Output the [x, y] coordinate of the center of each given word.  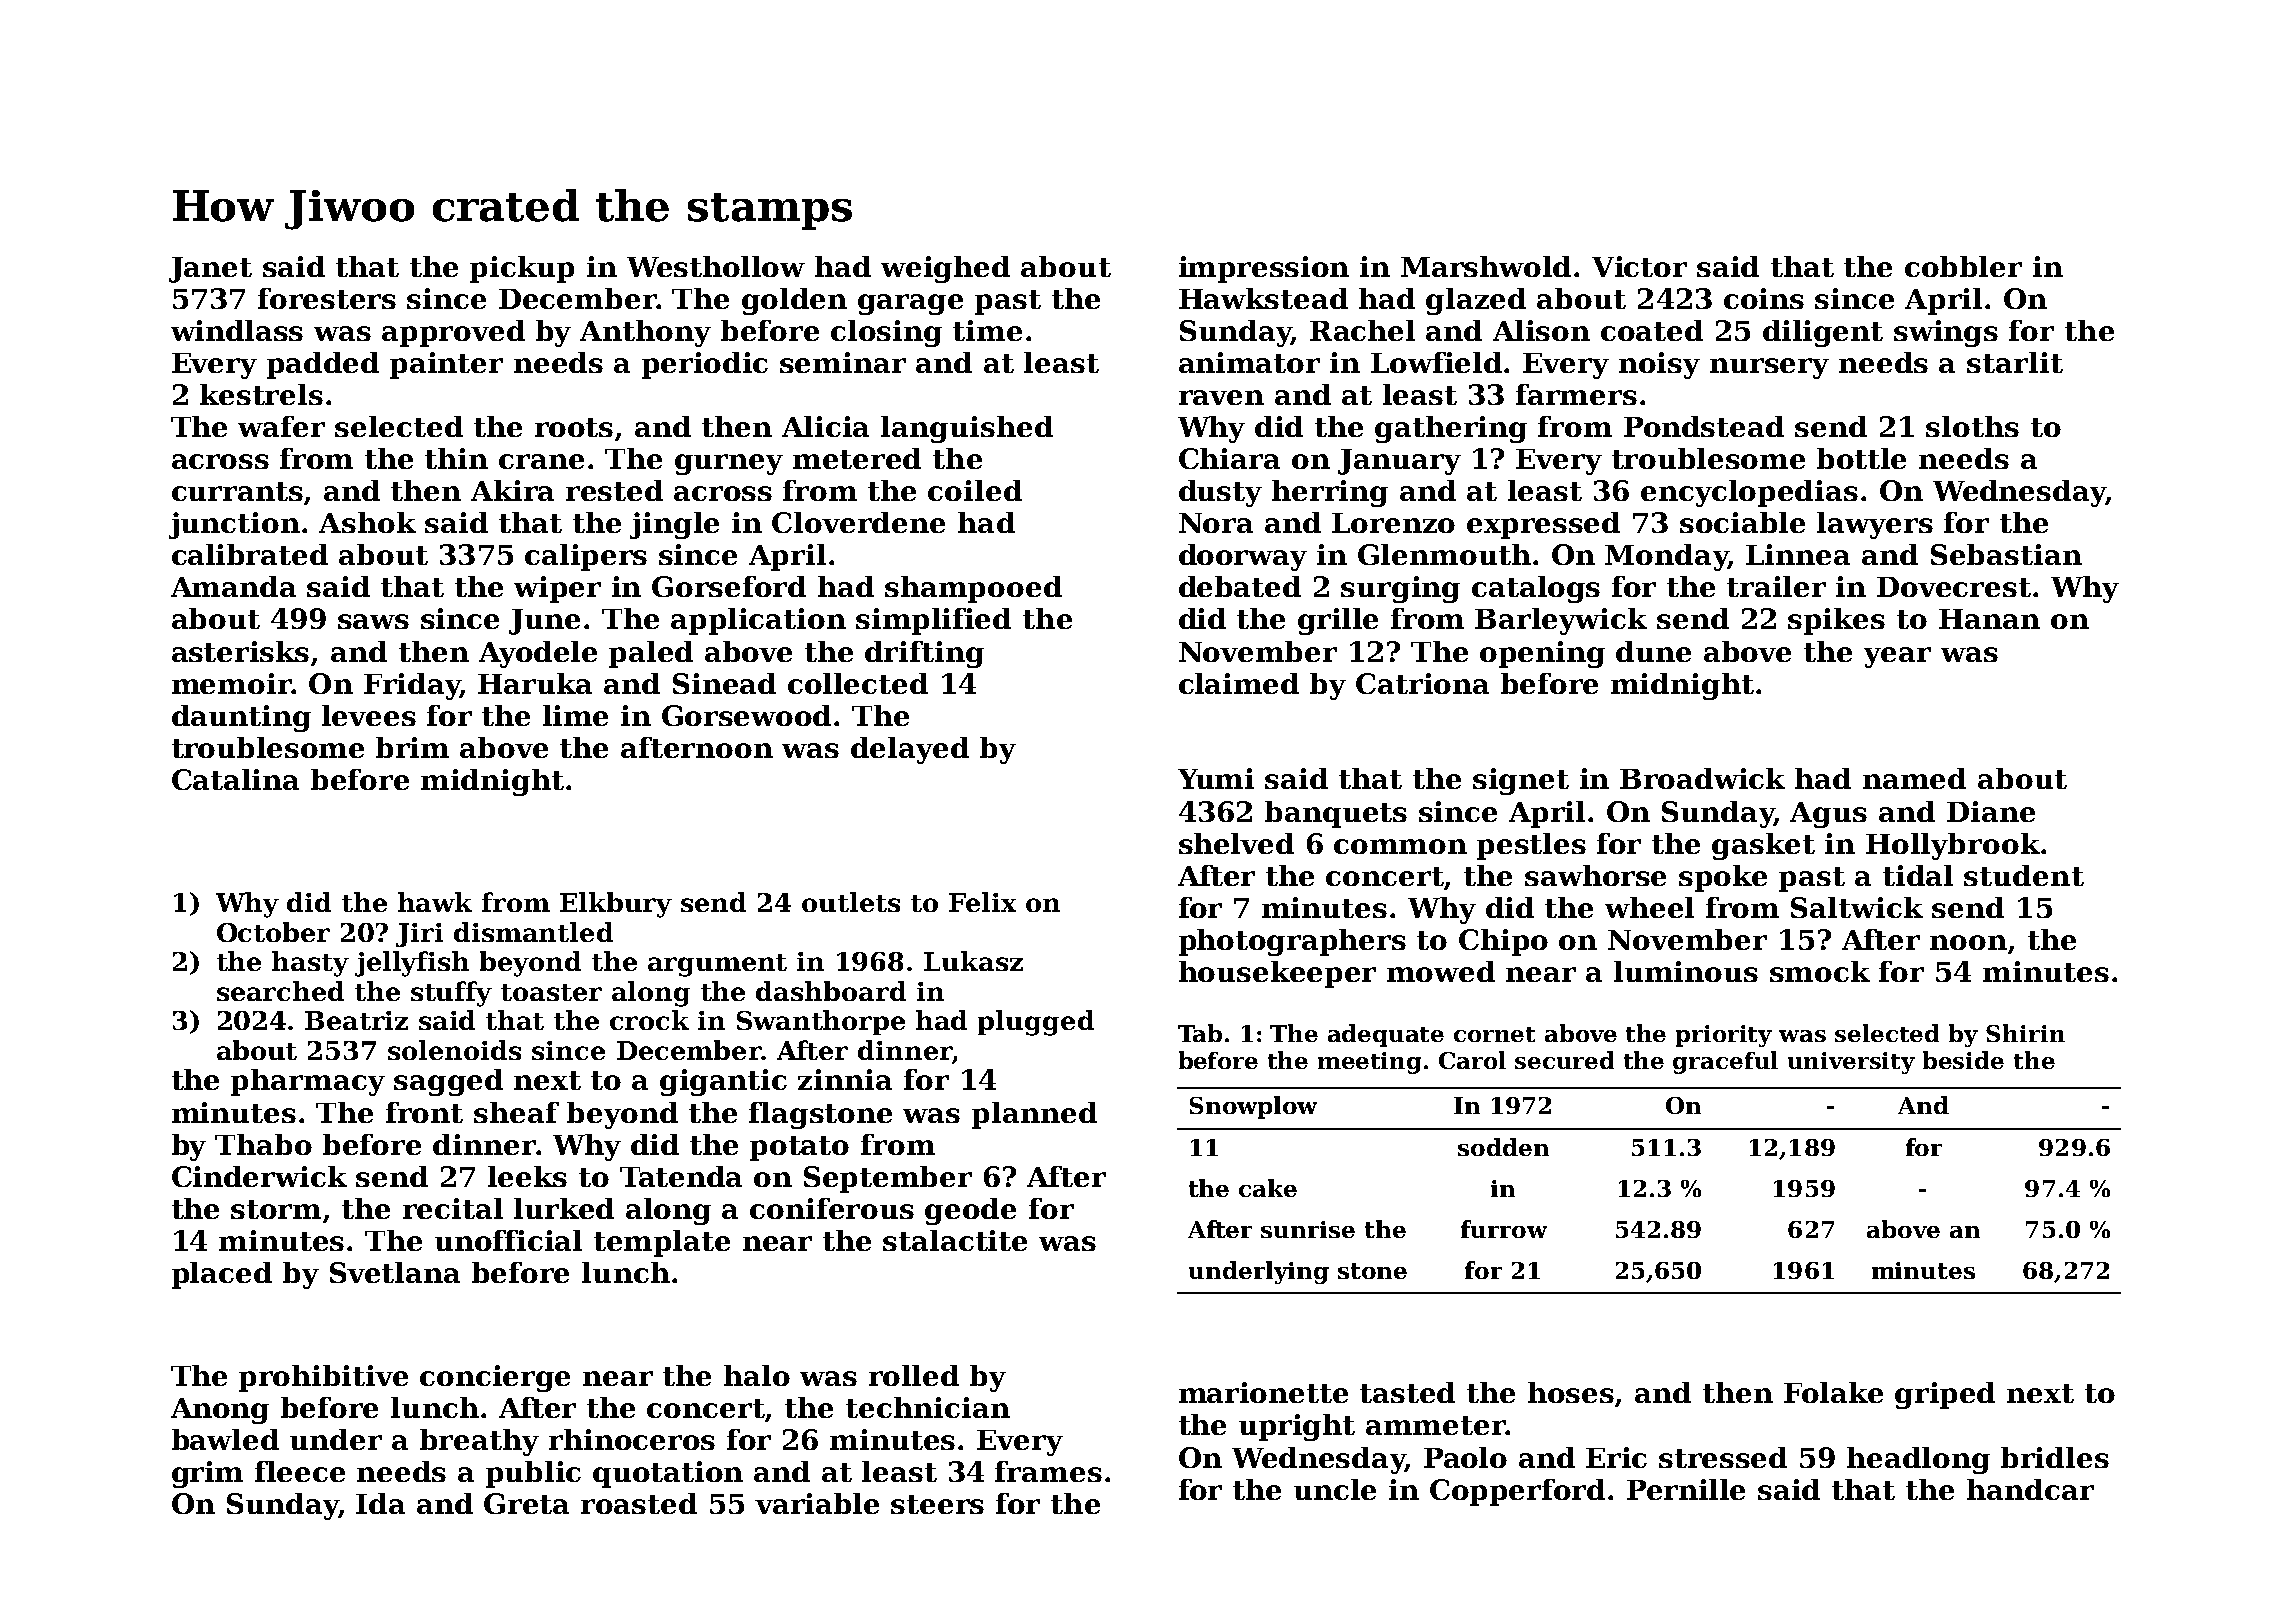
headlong [1918, 1460]
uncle [1335, 1489]
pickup [522, 269]
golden [794, 301]
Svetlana [395, 1272]
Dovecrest [1954, 587]
